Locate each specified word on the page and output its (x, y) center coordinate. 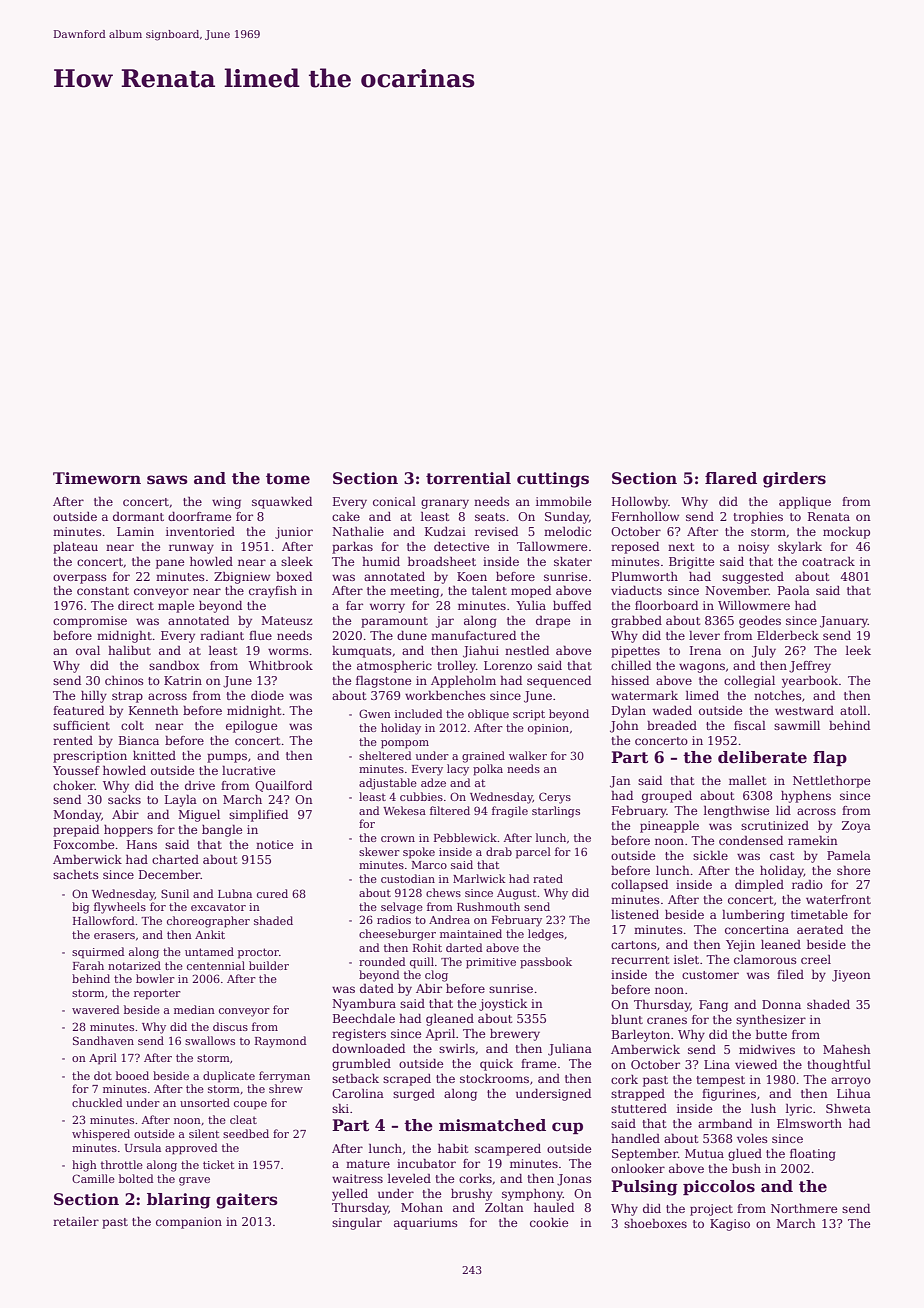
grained (483, 757)
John (624, 726)
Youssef (76, 770)
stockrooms (494, 1078)
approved (191, 1149)
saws (167, 480)
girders (794, 480)
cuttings (553, 480)
